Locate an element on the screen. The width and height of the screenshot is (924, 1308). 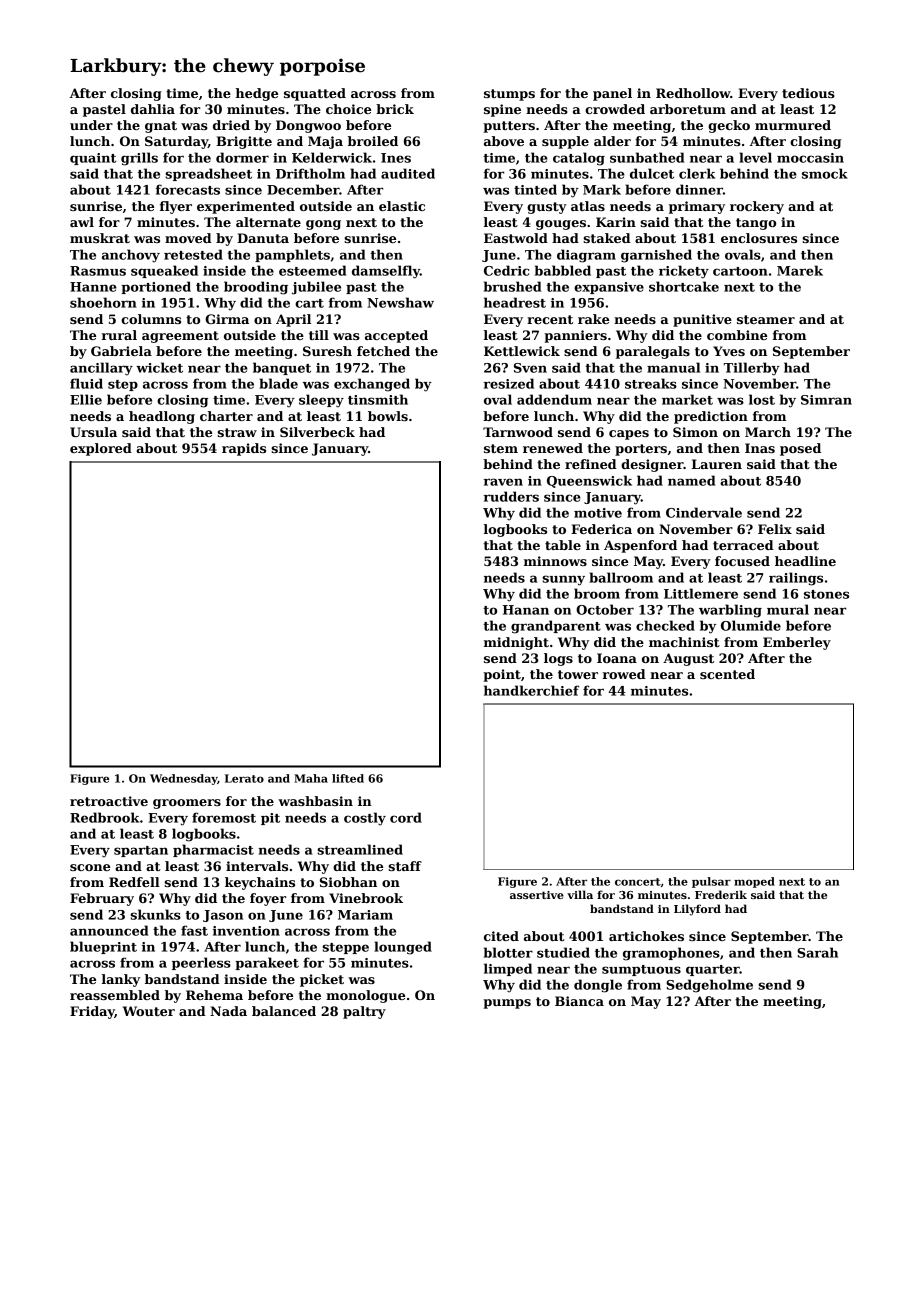
forecasts is located at coordinates (188, 189).
